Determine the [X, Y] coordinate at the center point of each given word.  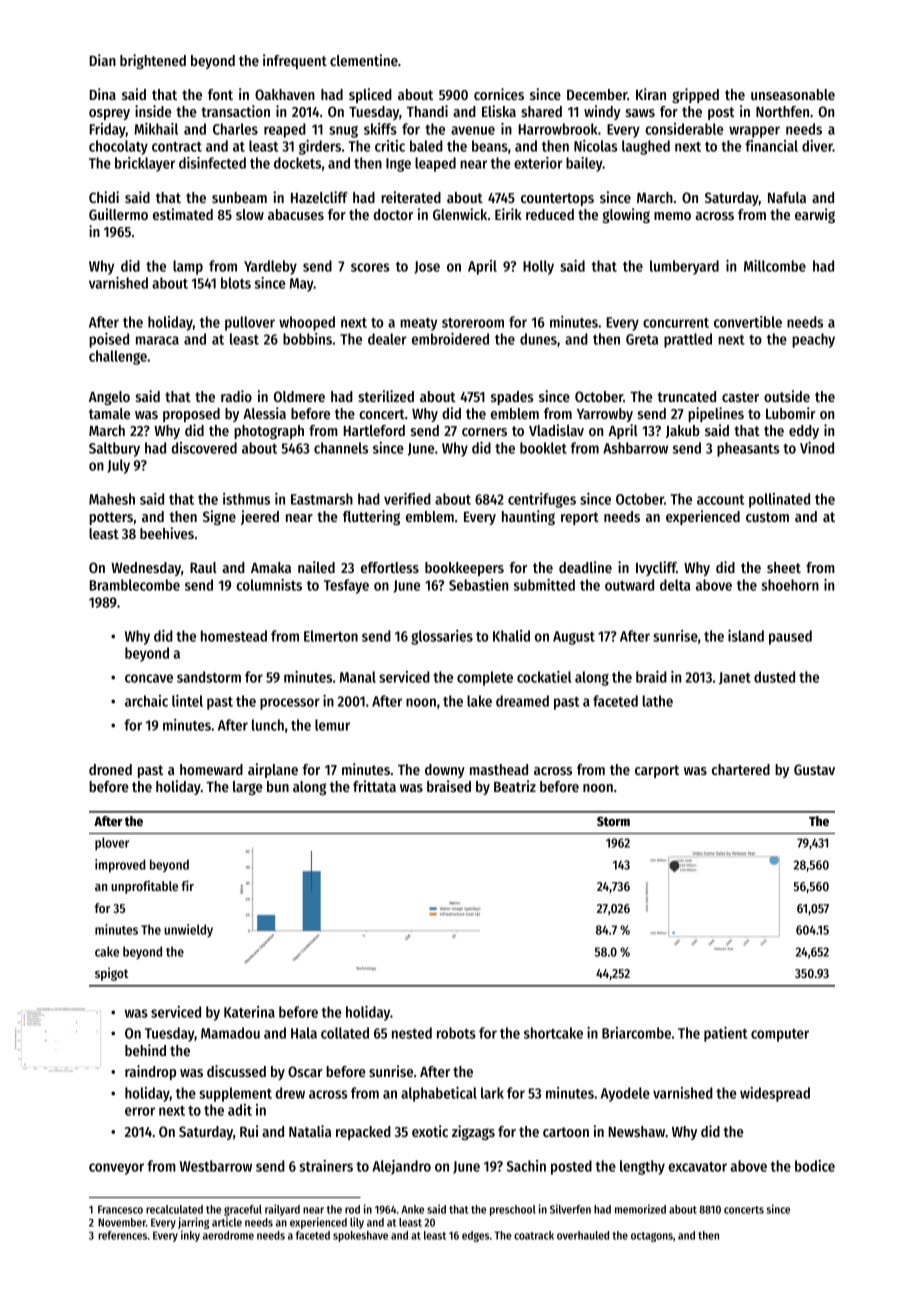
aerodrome [228, 1235]
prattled [688, 340]
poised [109, 340]
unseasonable [793, 94]
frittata [374, 786]
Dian [103, 60]
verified [407, 499]
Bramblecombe [135, 585]
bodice [815, 1166]
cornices [499, 94]
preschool [513, 1210]
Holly [538, 267]
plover [112, 843]
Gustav [814, 769]
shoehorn [790, 585]
